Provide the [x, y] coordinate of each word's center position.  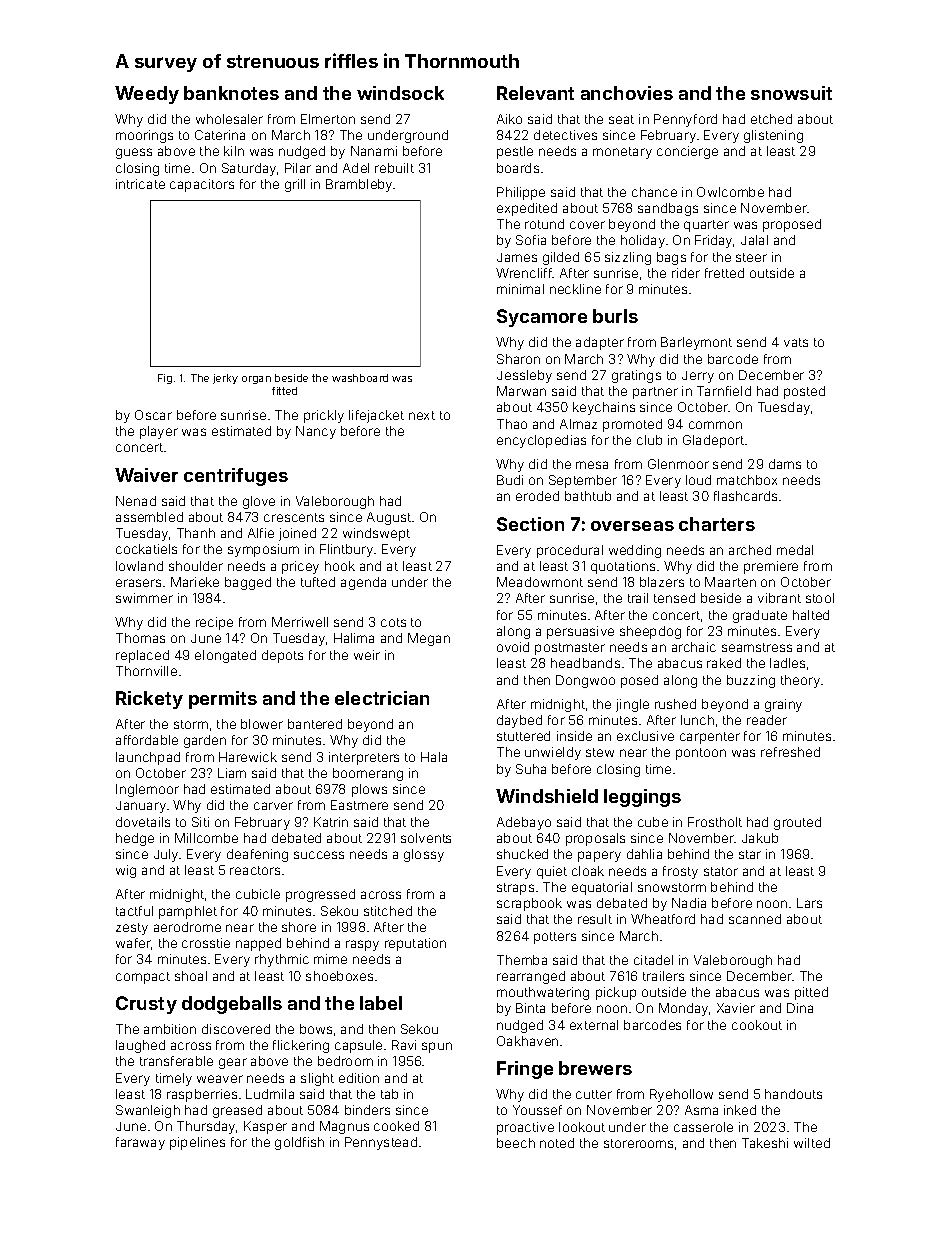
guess [134, 153]
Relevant [535, 93]
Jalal [754, 240]
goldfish [299, 1143]
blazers [662, 582]
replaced [142, 656]
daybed [519, 721]
